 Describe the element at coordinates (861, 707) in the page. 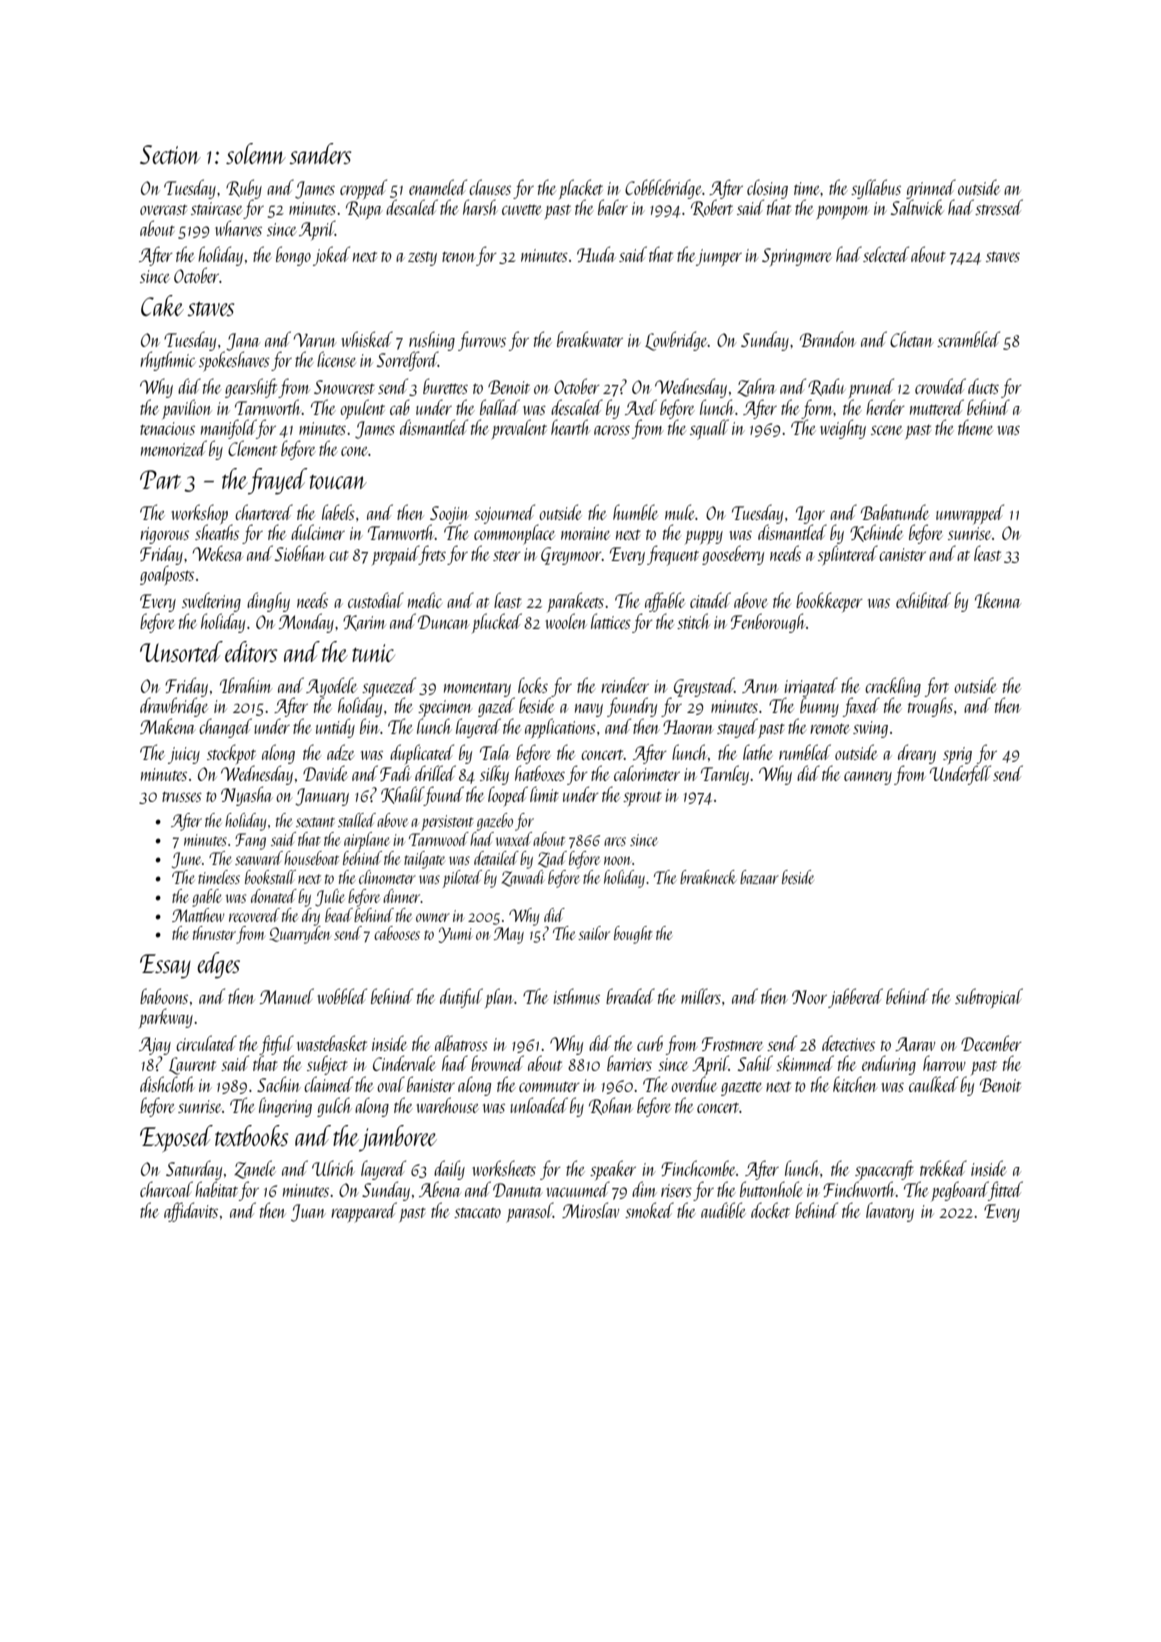

I see `faxed` at that location.
